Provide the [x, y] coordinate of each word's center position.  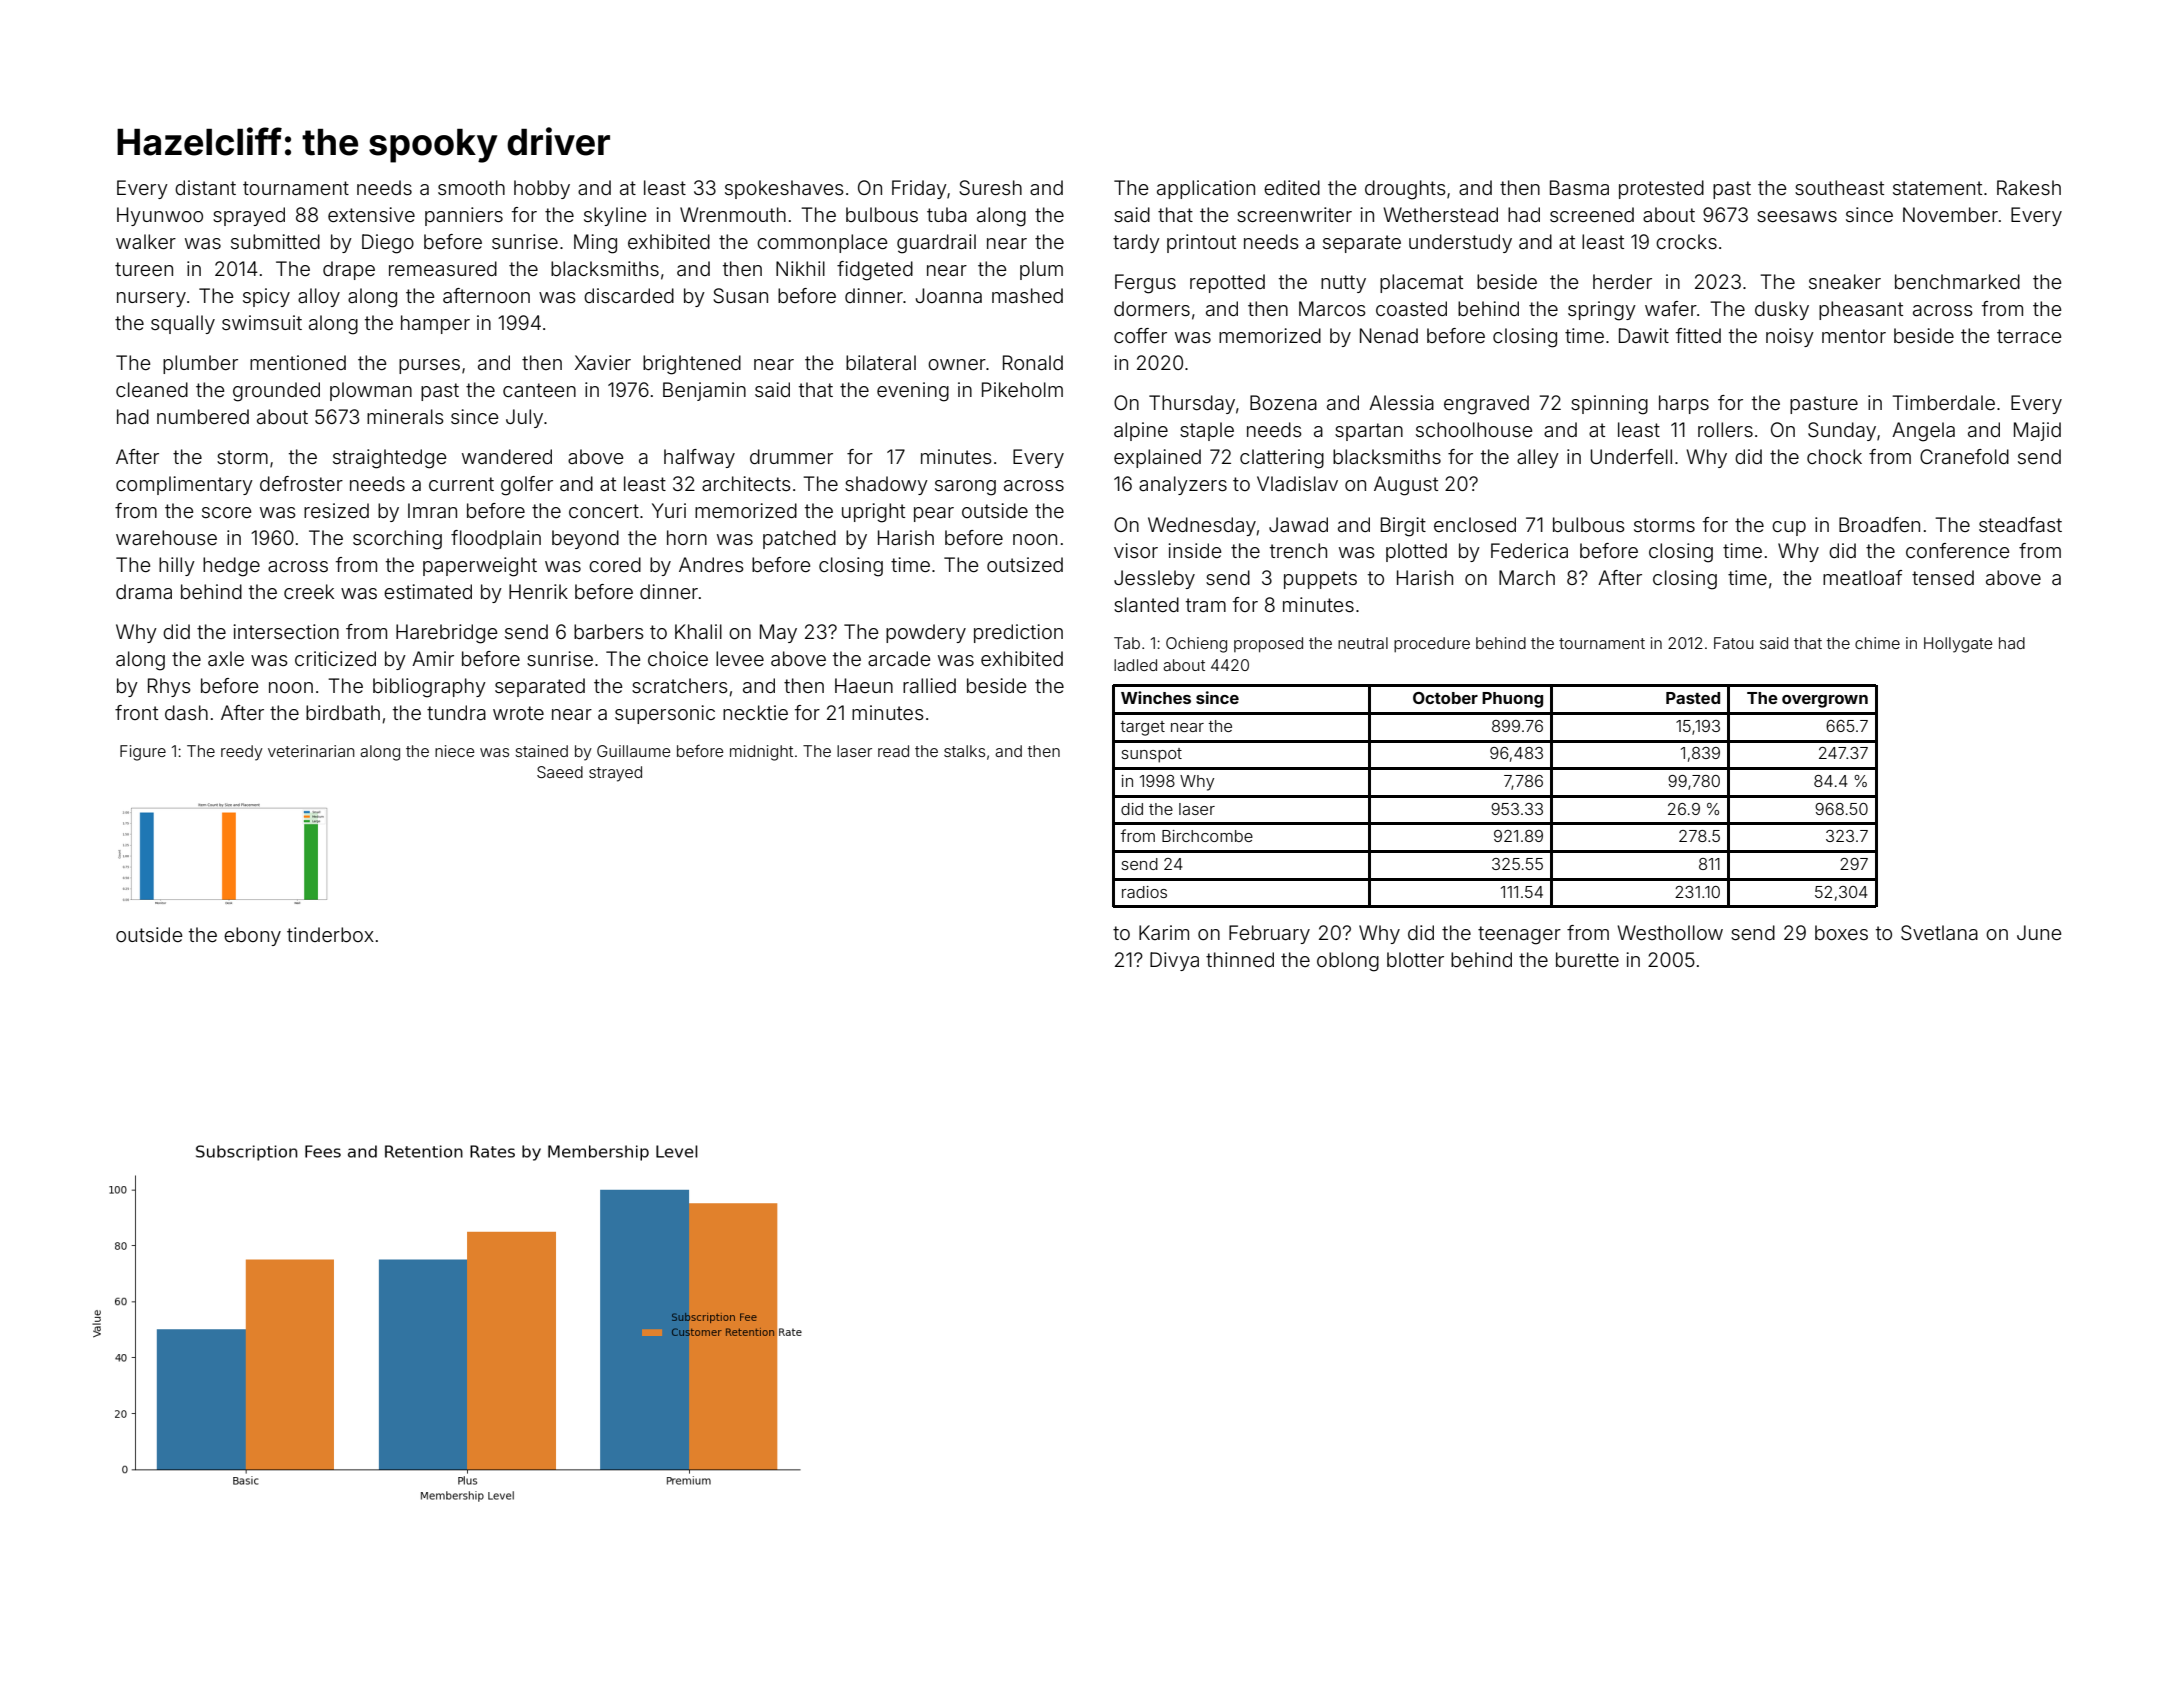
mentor [1854, 336]
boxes [1841, 932]
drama [144, 591]
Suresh [990, 188]
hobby [542, 189]
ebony [252, 936]
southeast [1839, 187]
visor [1136, 550]
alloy [319, 297]
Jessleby [1154, 579]
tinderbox [330, 934]
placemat [1421, 283]
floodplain [496, 539]
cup [1789, 528]
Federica [1529, 550]
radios [1144, 892]
